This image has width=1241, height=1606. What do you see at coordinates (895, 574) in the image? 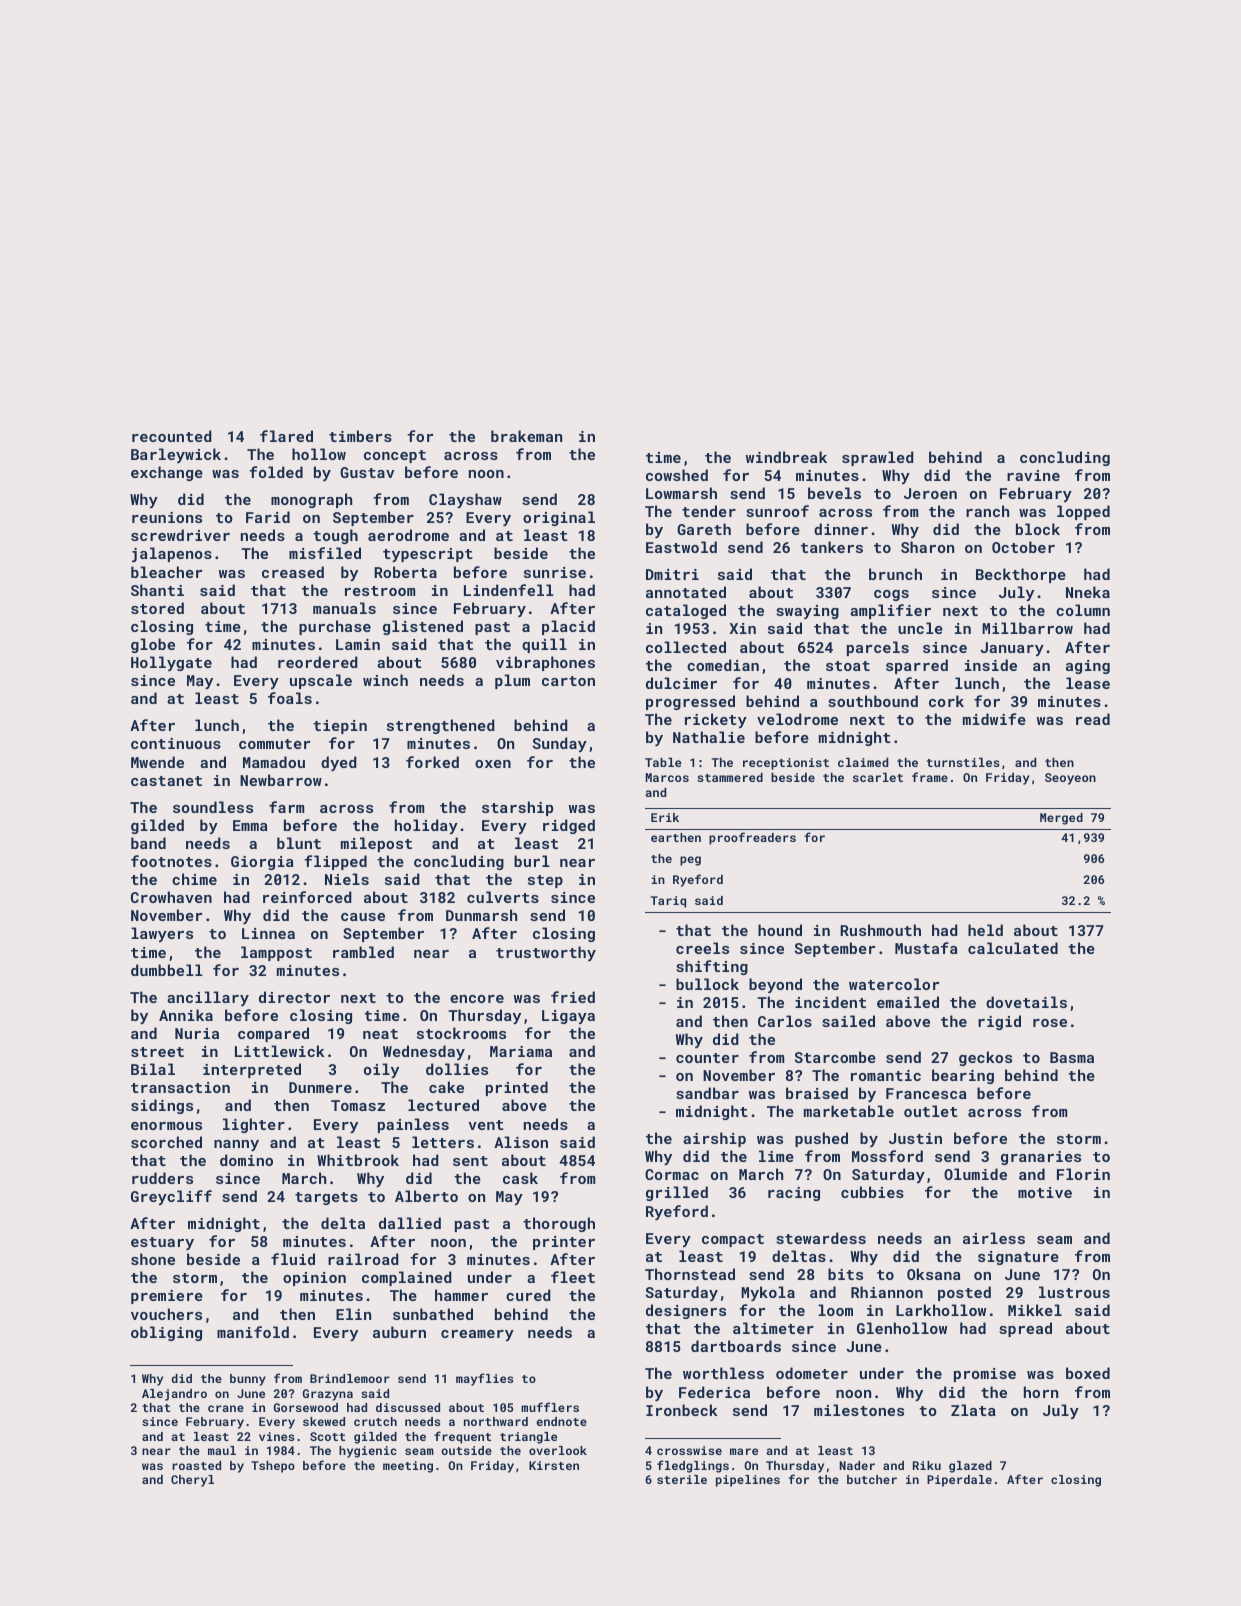
I see `brunch` at bounding box center [895, 574].
